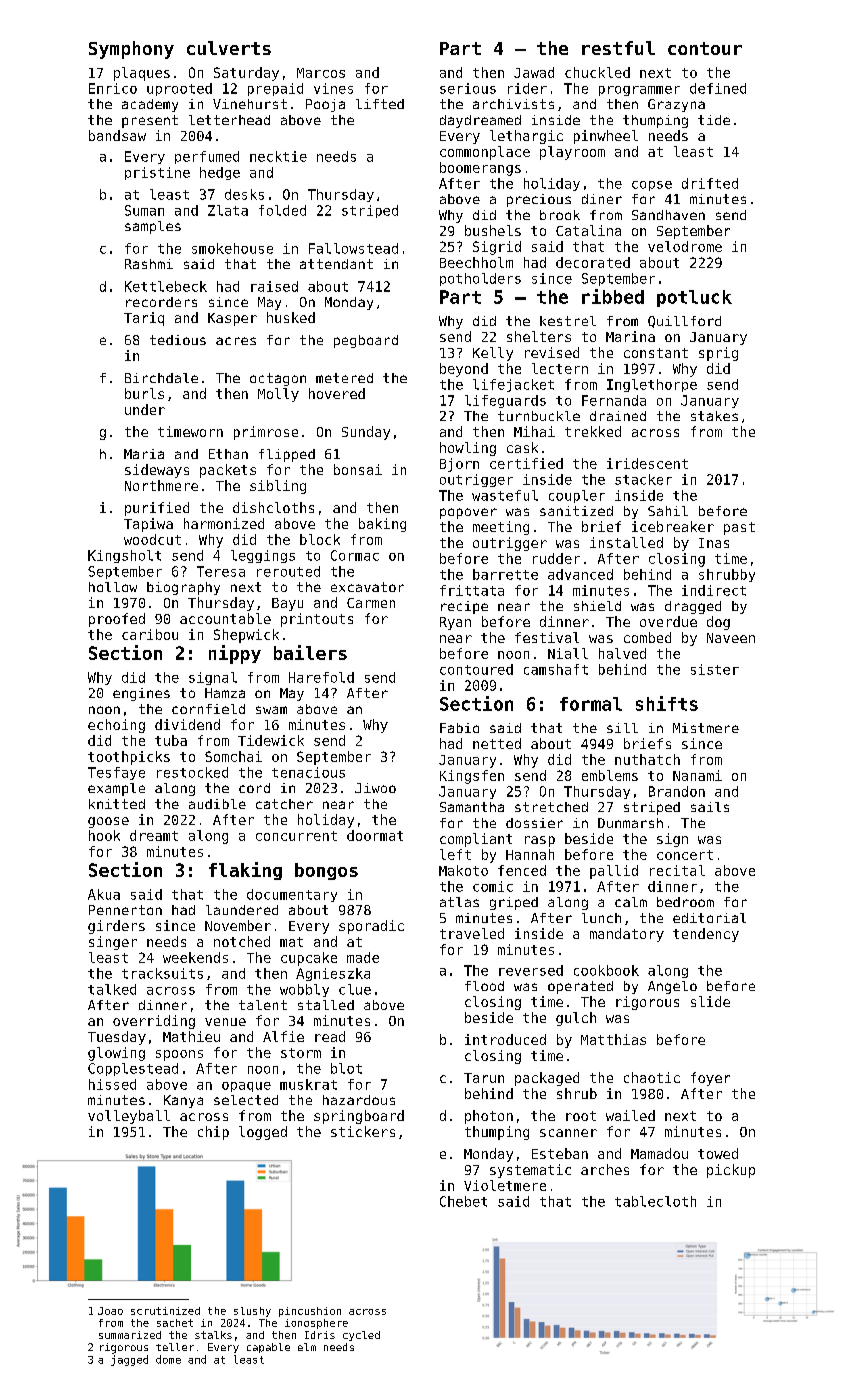 This image has height=1400, width=849. I want to click on biography, so click(183, 588).
